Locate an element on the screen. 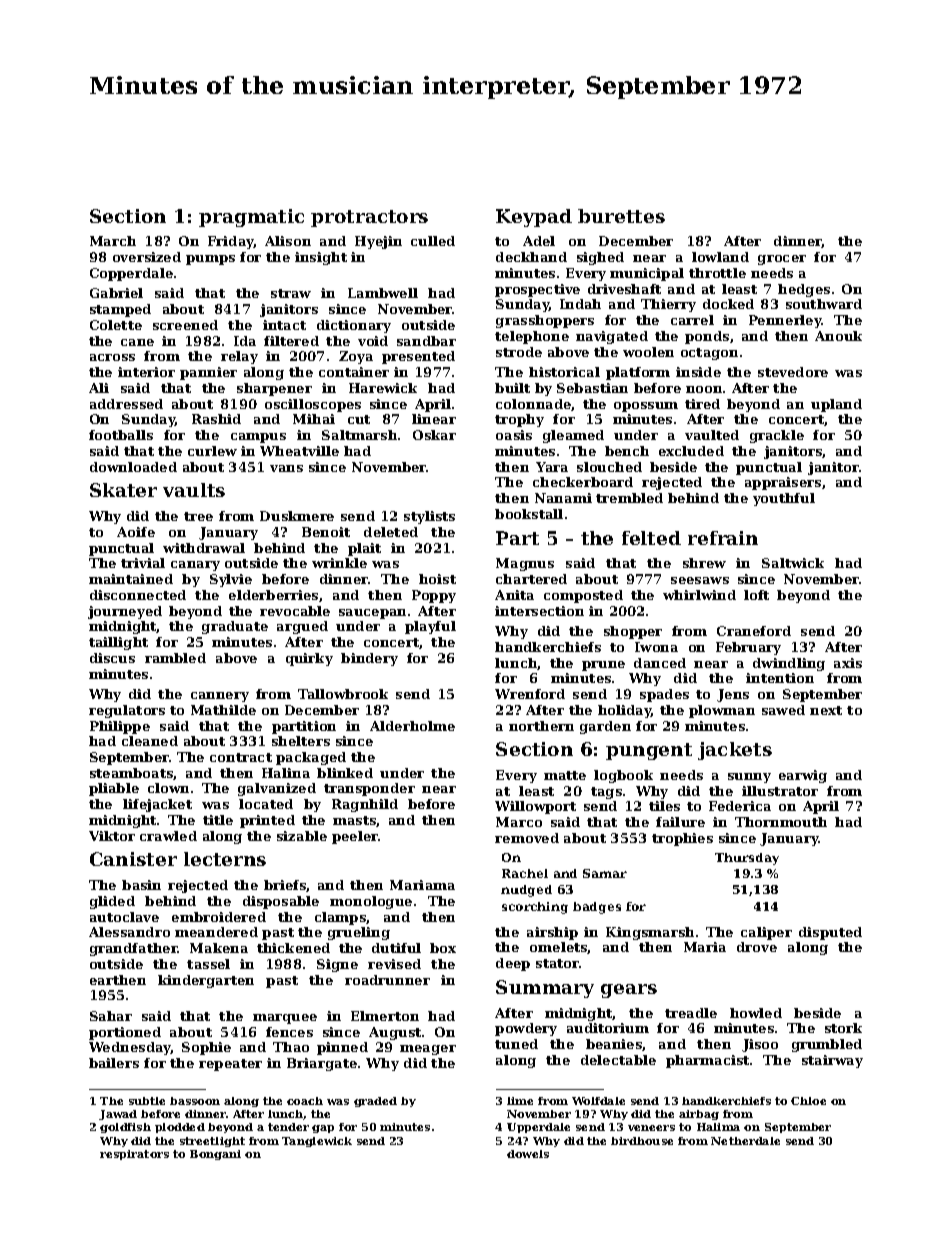  protractors is located at coordinates (369, 218).
